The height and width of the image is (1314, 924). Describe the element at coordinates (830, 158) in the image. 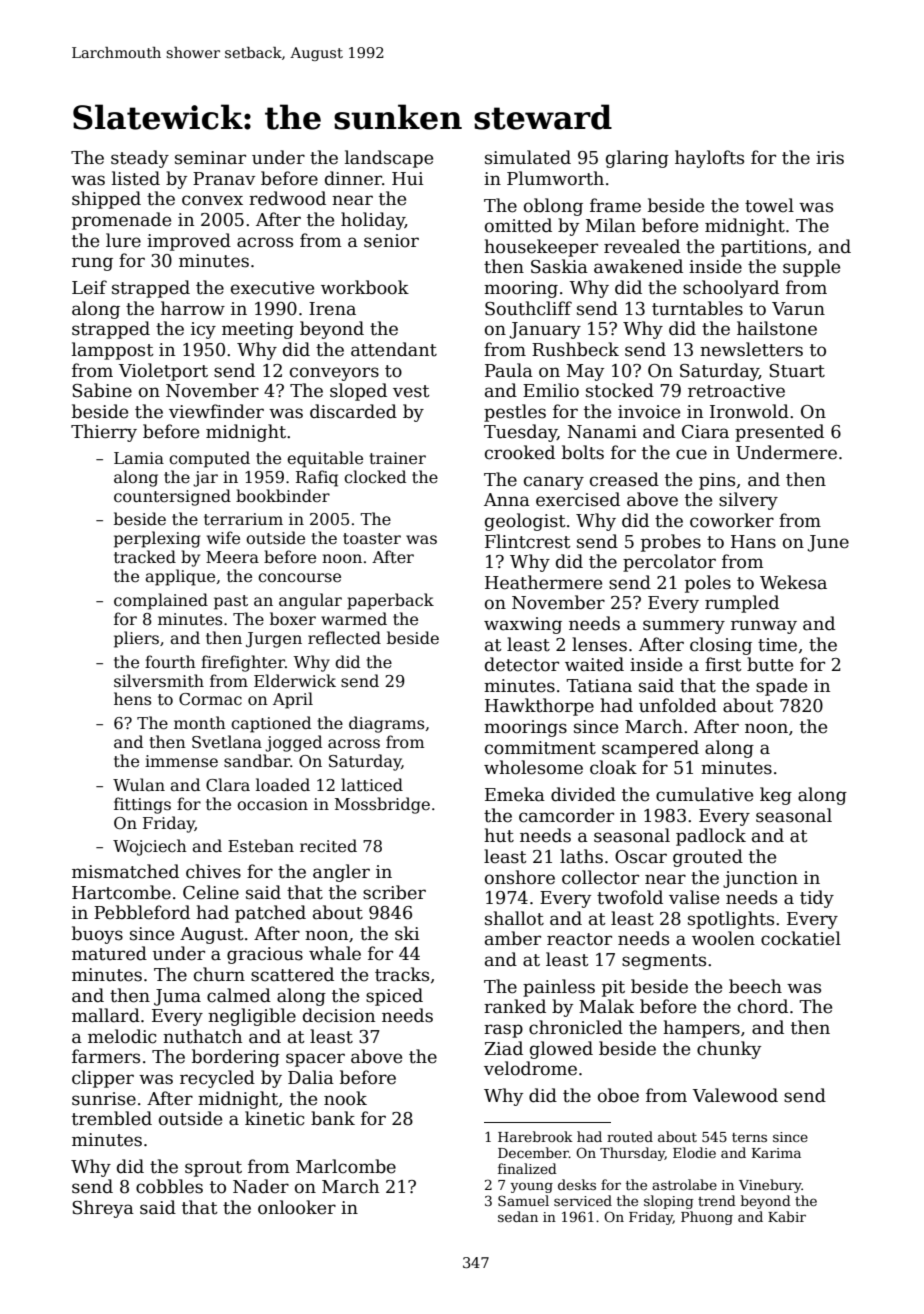

I see `iris` at that location.
